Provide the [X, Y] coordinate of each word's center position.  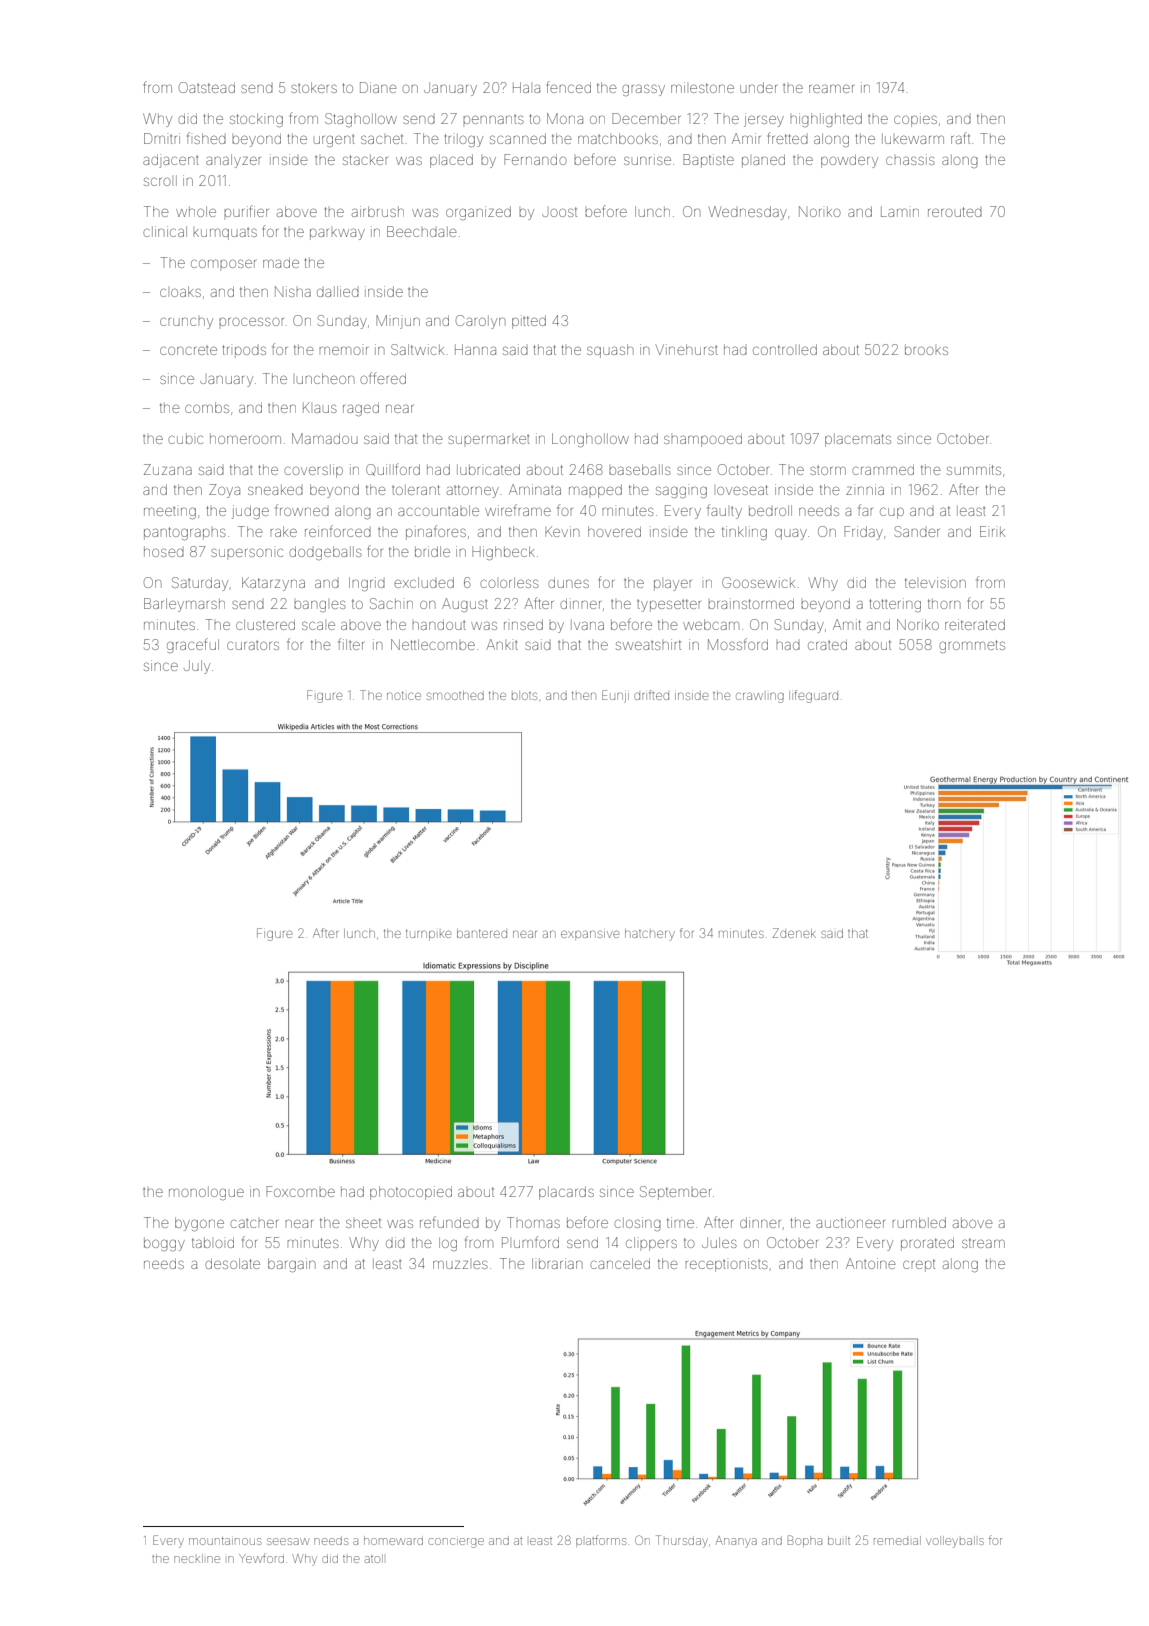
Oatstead [207, 87]
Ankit [502, 644]
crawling [760, 697]
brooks [926, 349]
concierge [456, 1543]
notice [404, 695]
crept [919, 1265]
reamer [831, 88]
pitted [529, 322]
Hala [526, 87]
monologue [206, 1193]
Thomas [533, 1222]
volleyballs [955, 1542]
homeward [393, 1540]
